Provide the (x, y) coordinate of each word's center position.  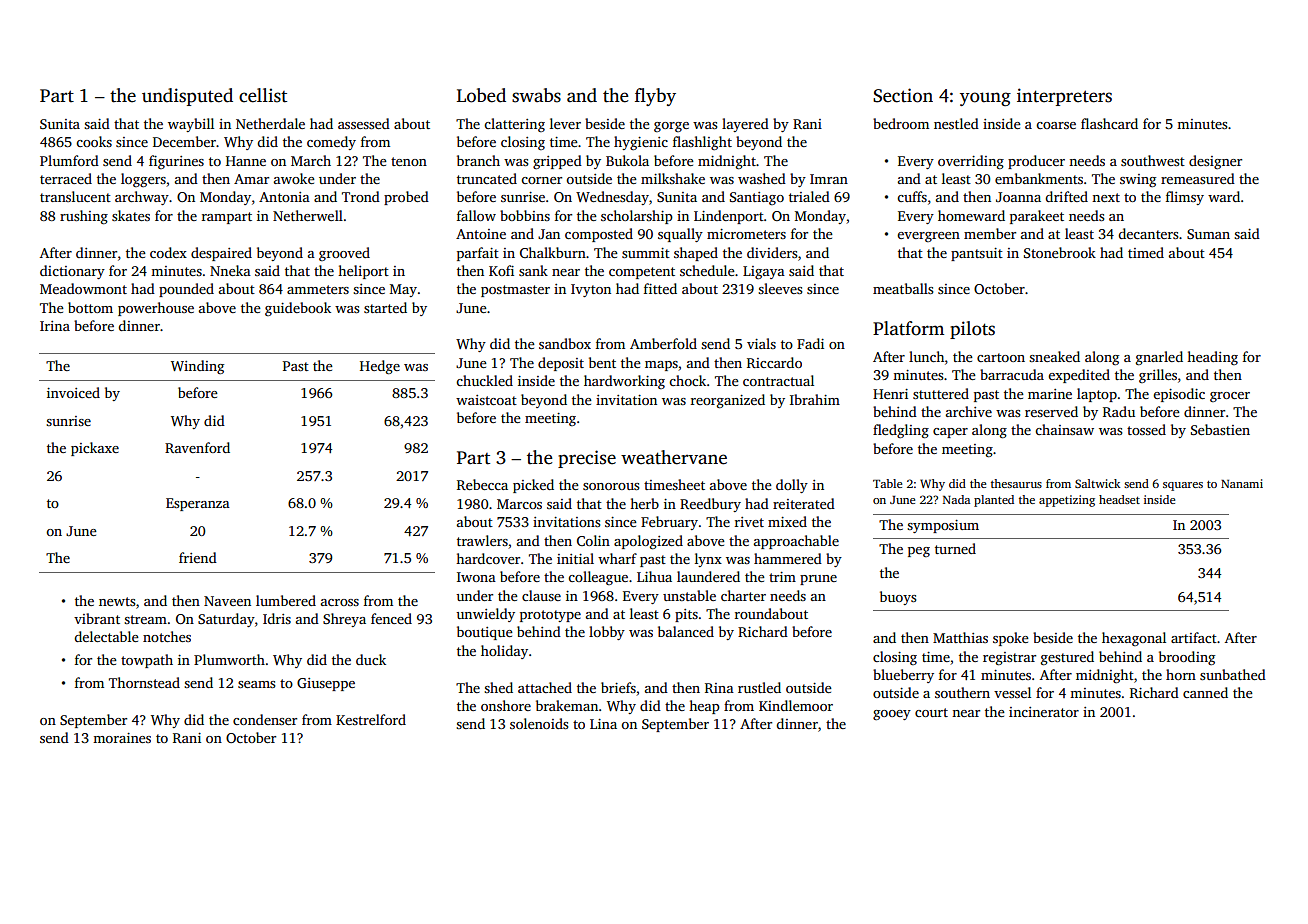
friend (198, 557)
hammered (788, 558)
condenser (265, 719)
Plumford (69, 160)
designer (1215, 162)
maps (661, 366)
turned (955, 548)
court (931, 712)
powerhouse (156, 309)
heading (1212, 358)
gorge (671, 127)
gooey (892, 715)
